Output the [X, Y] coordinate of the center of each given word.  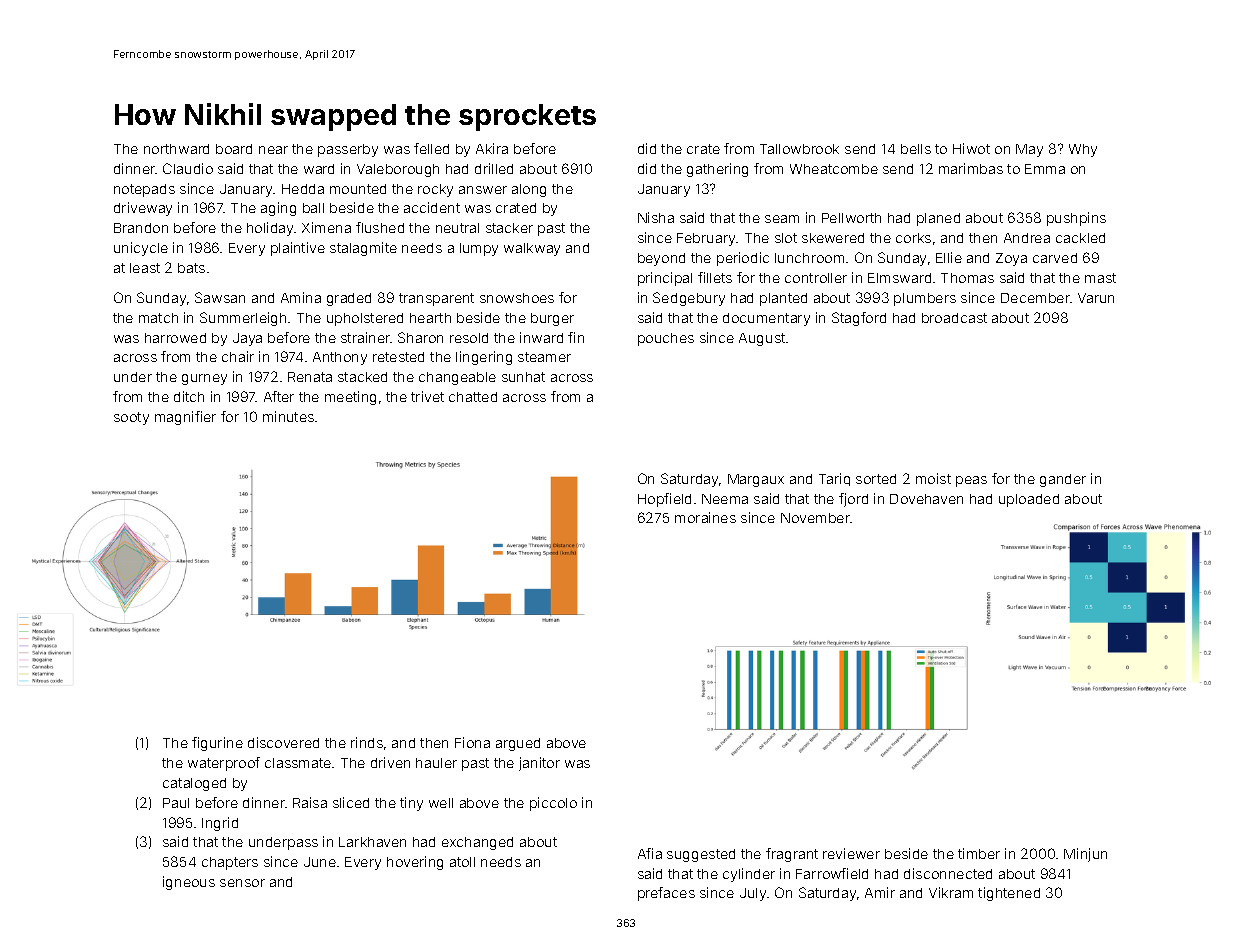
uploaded [1029, 500]
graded [349, 299]
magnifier [185, 418]
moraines [705, 517]
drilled [494, 168]
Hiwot [971, 148]
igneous [189, 883]
